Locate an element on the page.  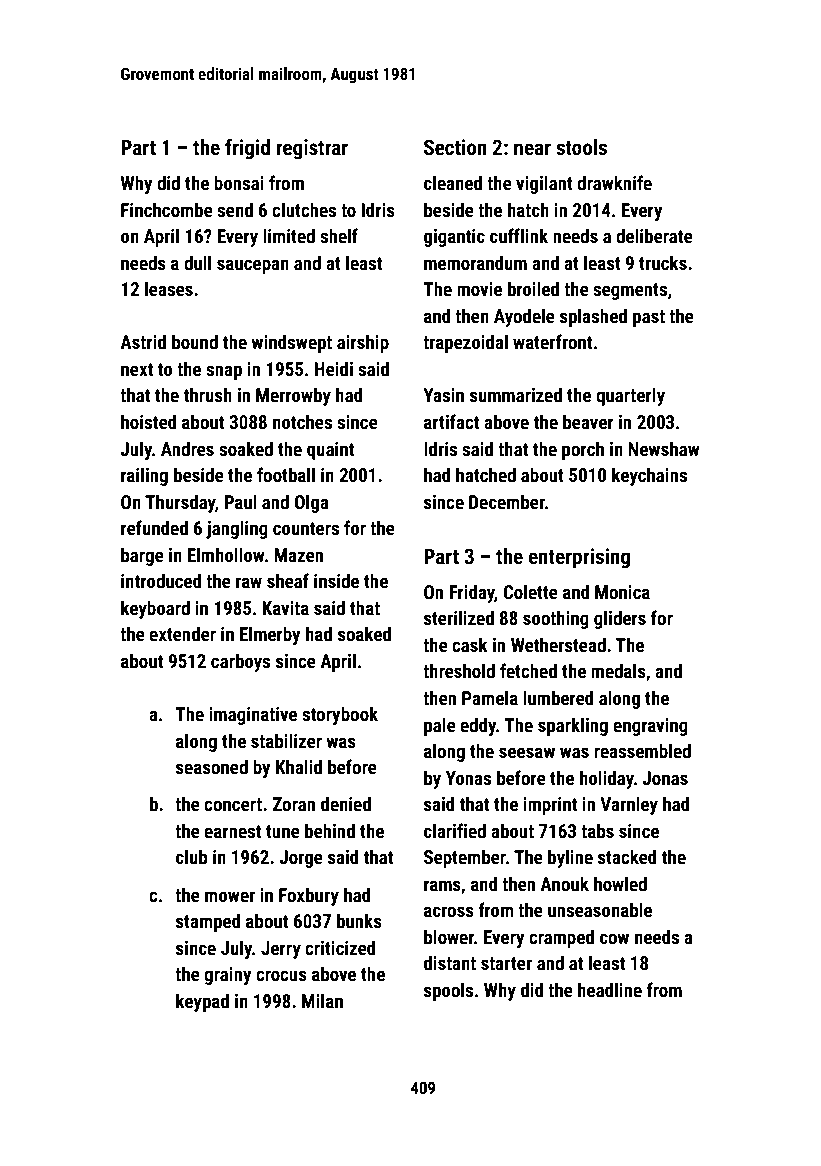
seasoned is located at coordinates (212, 766).
